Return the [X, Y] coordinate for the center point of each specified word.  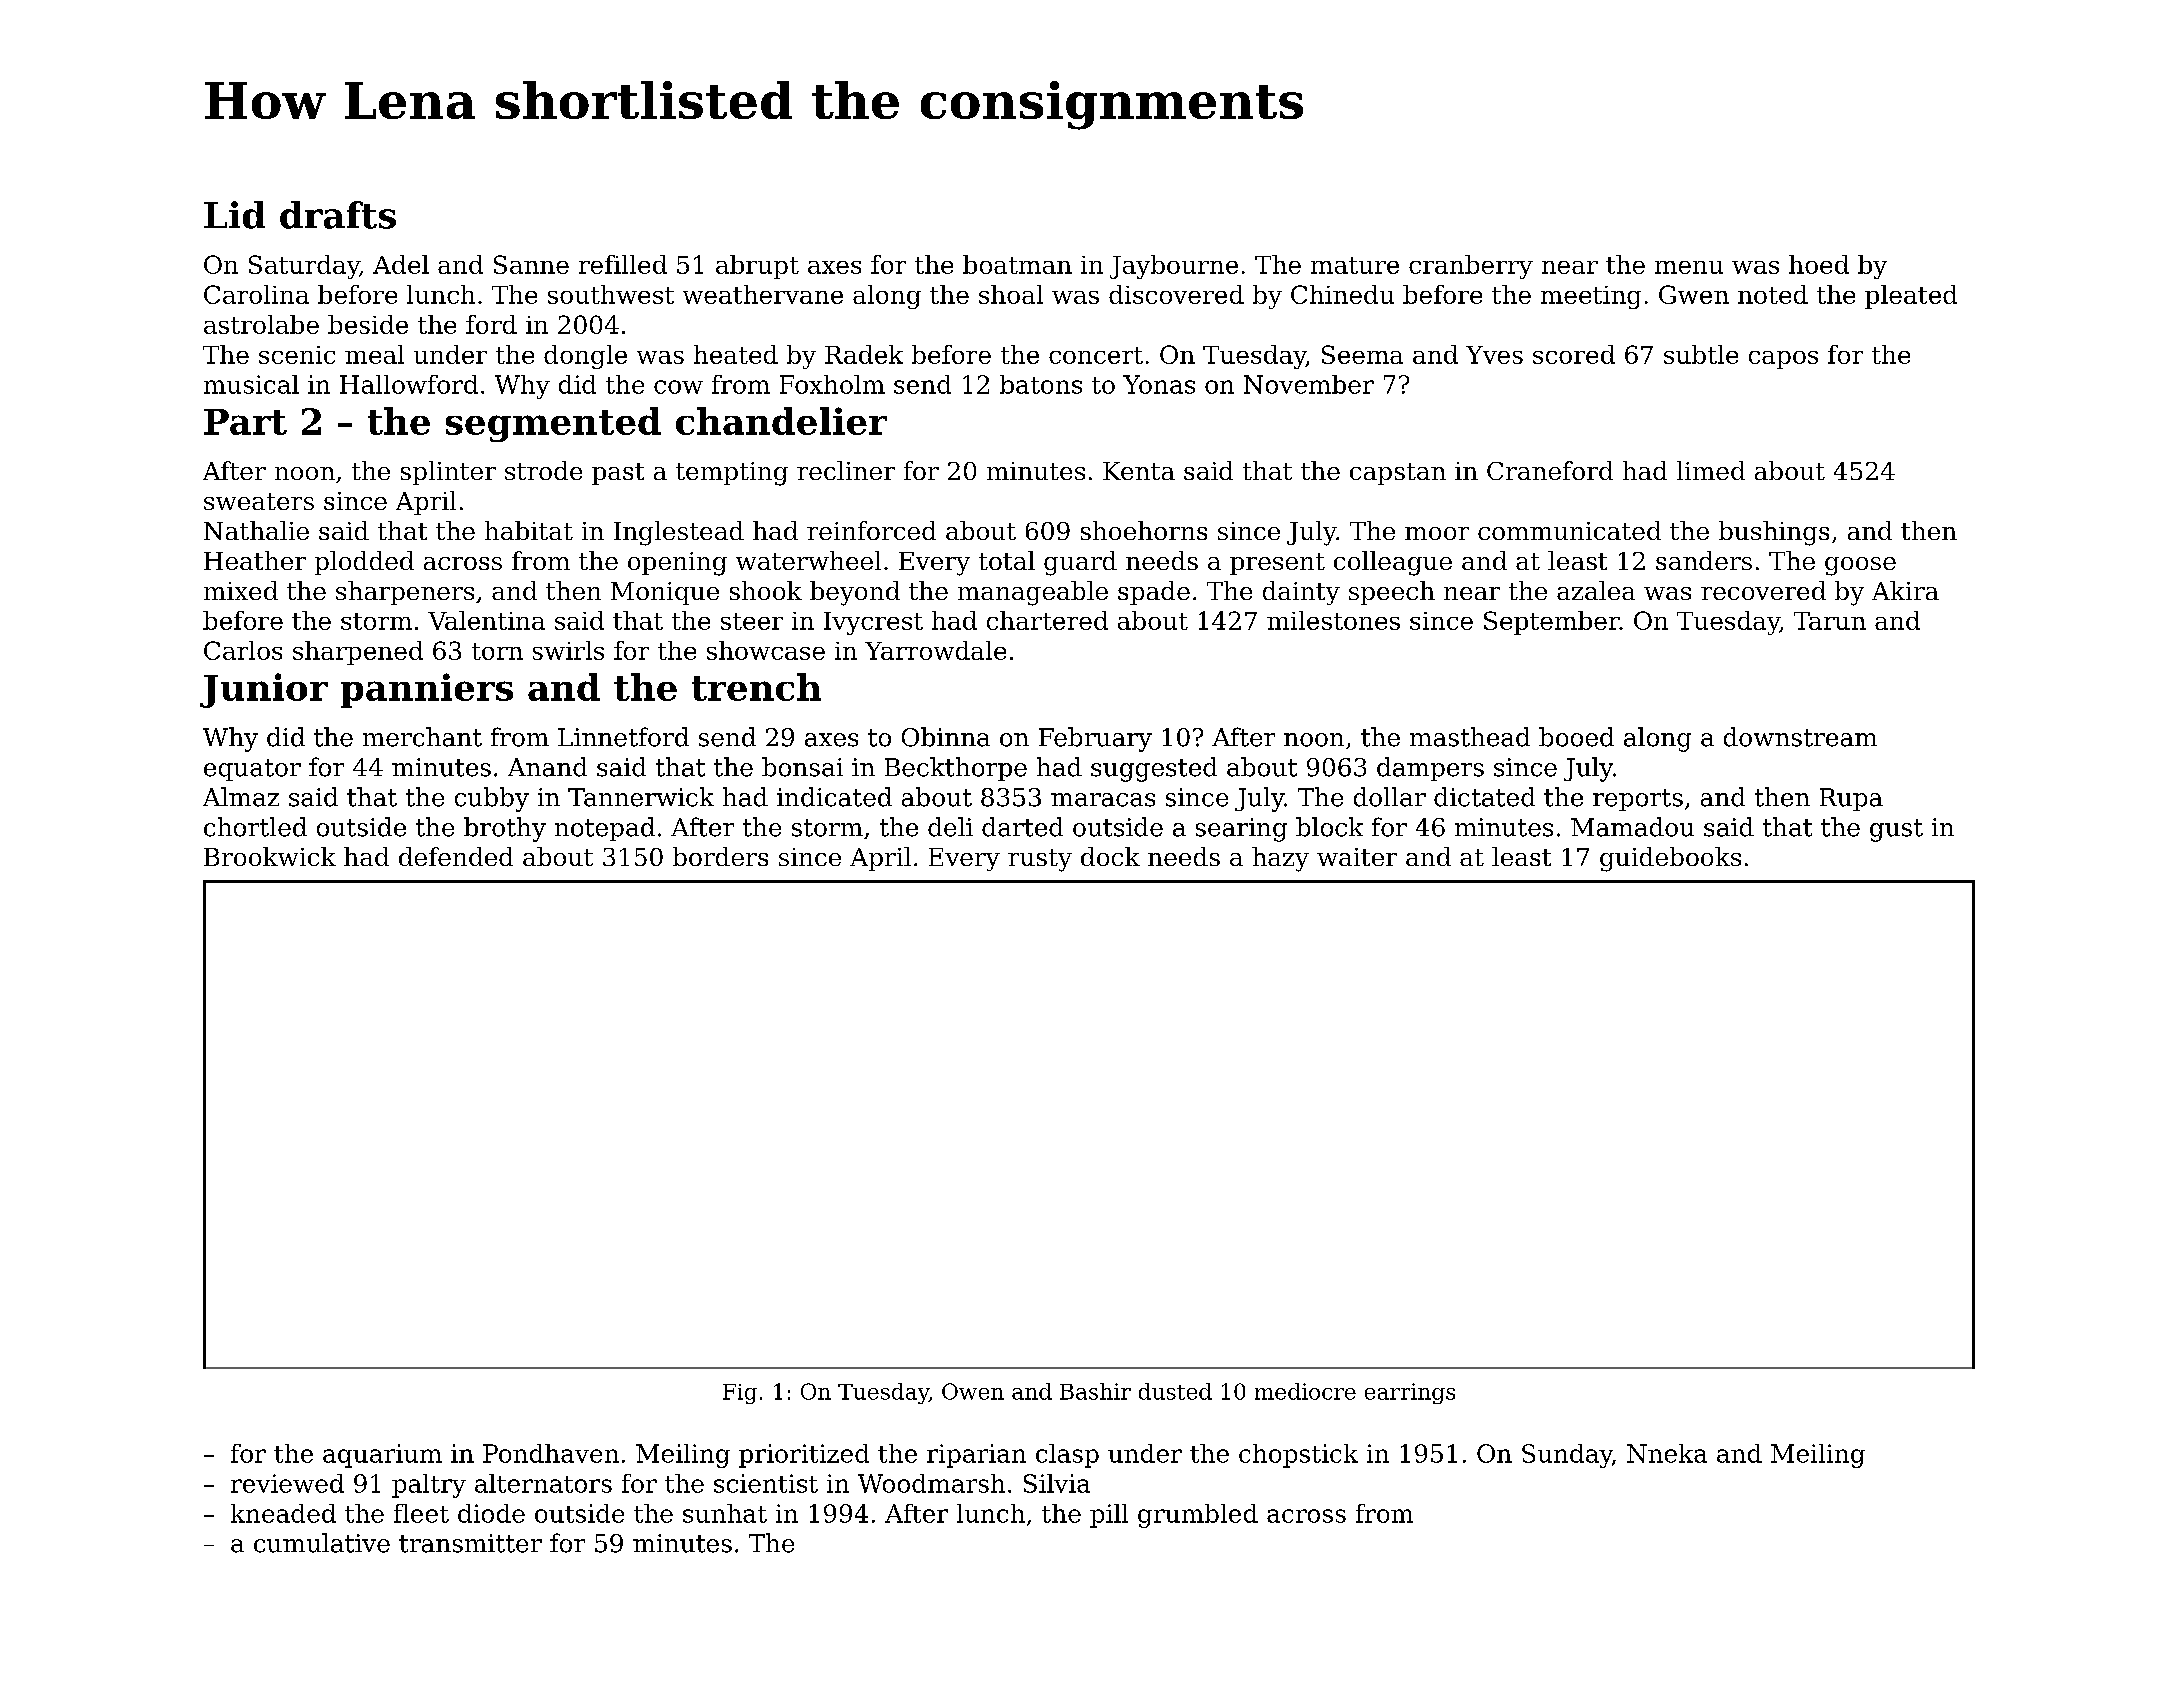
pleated [1911, 297]
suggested [1154, 769]
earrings [1410, 1393]
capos [1783, 360]
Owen [973, 1391]
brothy [505, 829]
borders [720, 856]
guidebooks [1670, 859]
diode [491, 1513]
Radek [864, 354]
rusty [1040, 860]
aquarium [382, 1456]
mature [1355, 265]
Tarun [1830, 621]
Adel [401, 264]
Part [245, 422]
